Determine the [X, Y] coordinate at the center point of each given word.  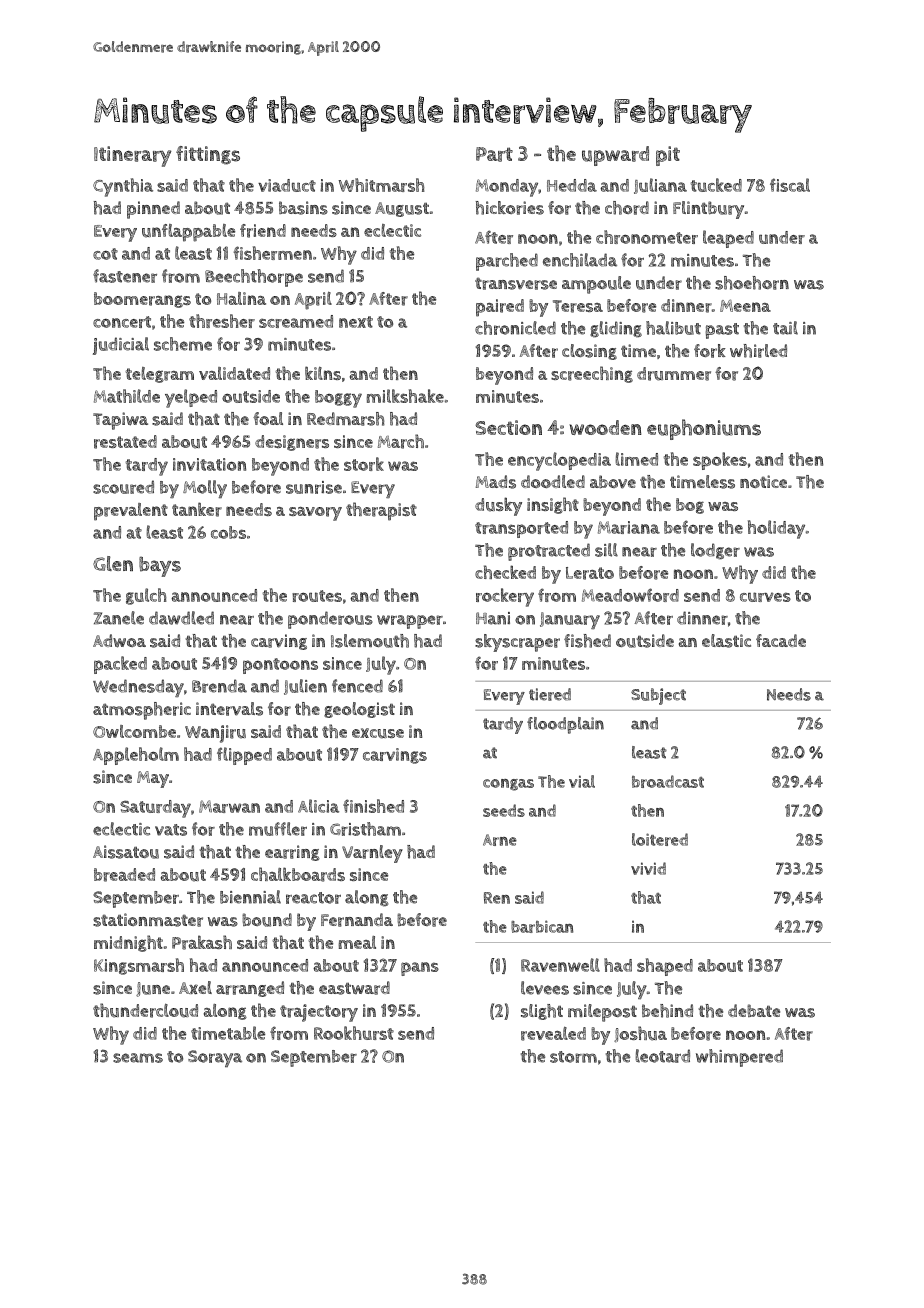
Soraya [215, 1058]
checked [505, 572]
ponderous [330, 620]
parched [507, 262]
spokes [720, 461]
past [722, 331]
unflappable [188, 233]
